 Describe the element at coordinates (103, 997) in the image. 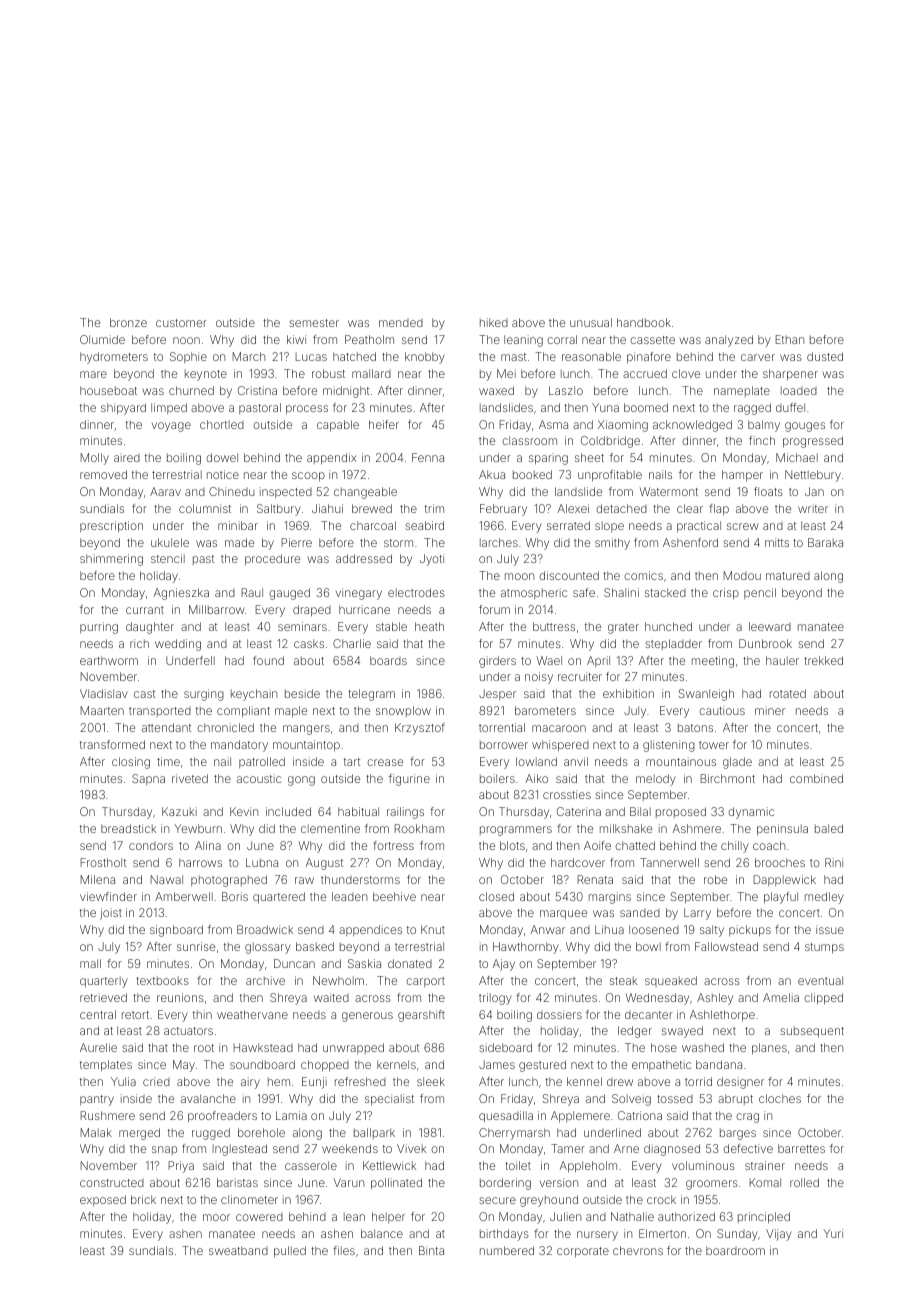

I see `retrieved` at that location.
